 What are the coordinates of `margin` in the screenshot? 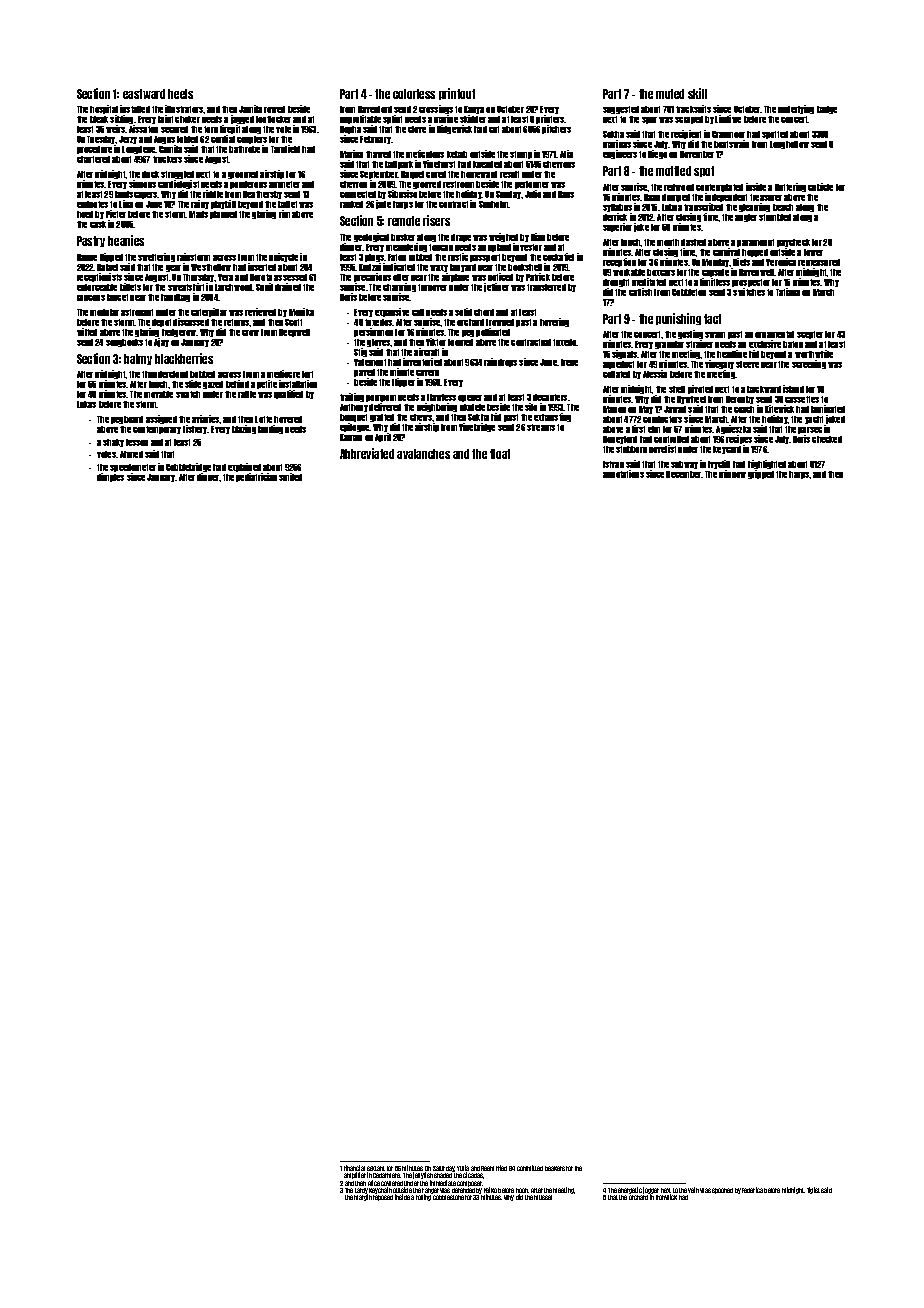 It's located at (363, 1197).
